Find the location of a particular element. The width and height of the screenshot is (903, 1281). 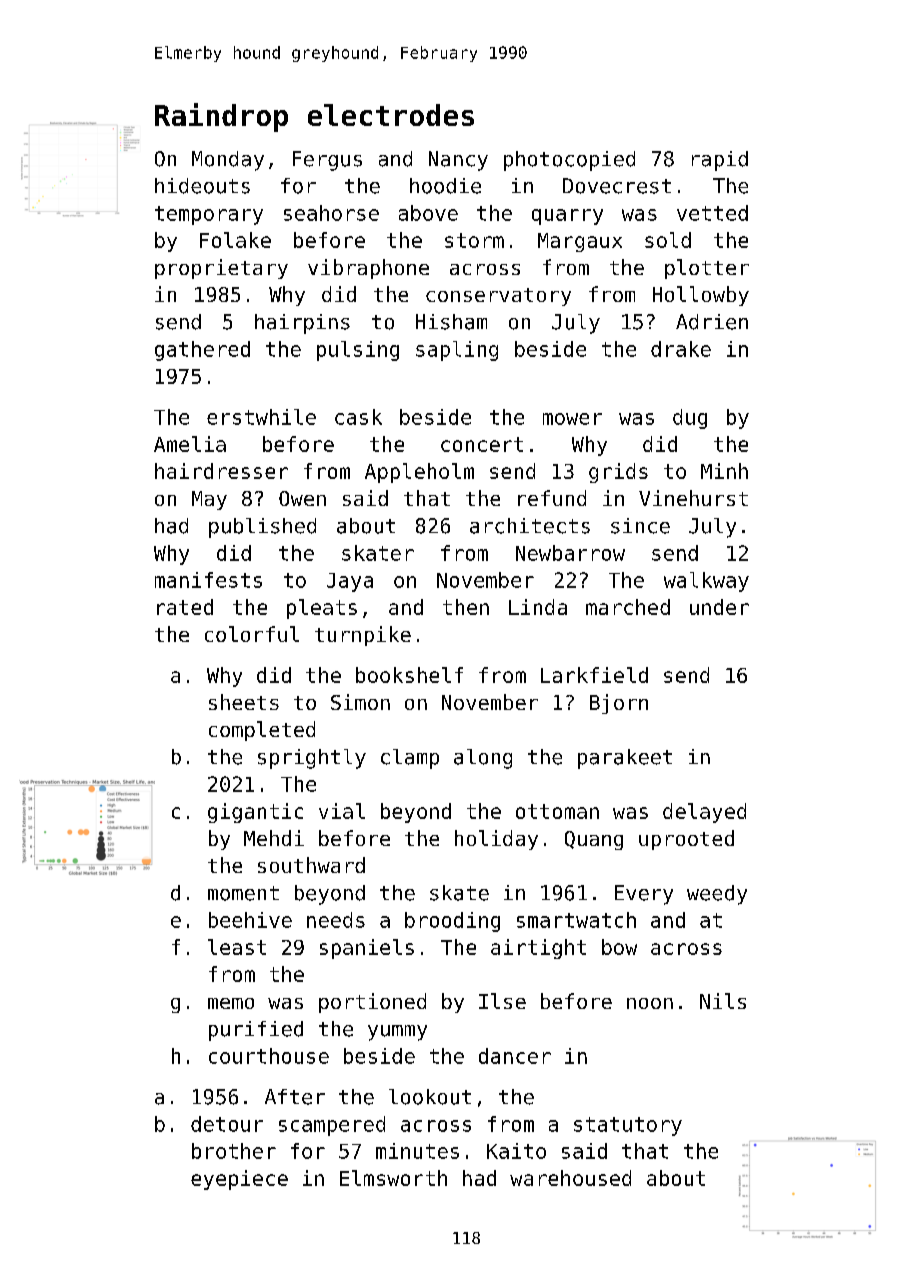

Nancy is located at coordinates (458, 161).
